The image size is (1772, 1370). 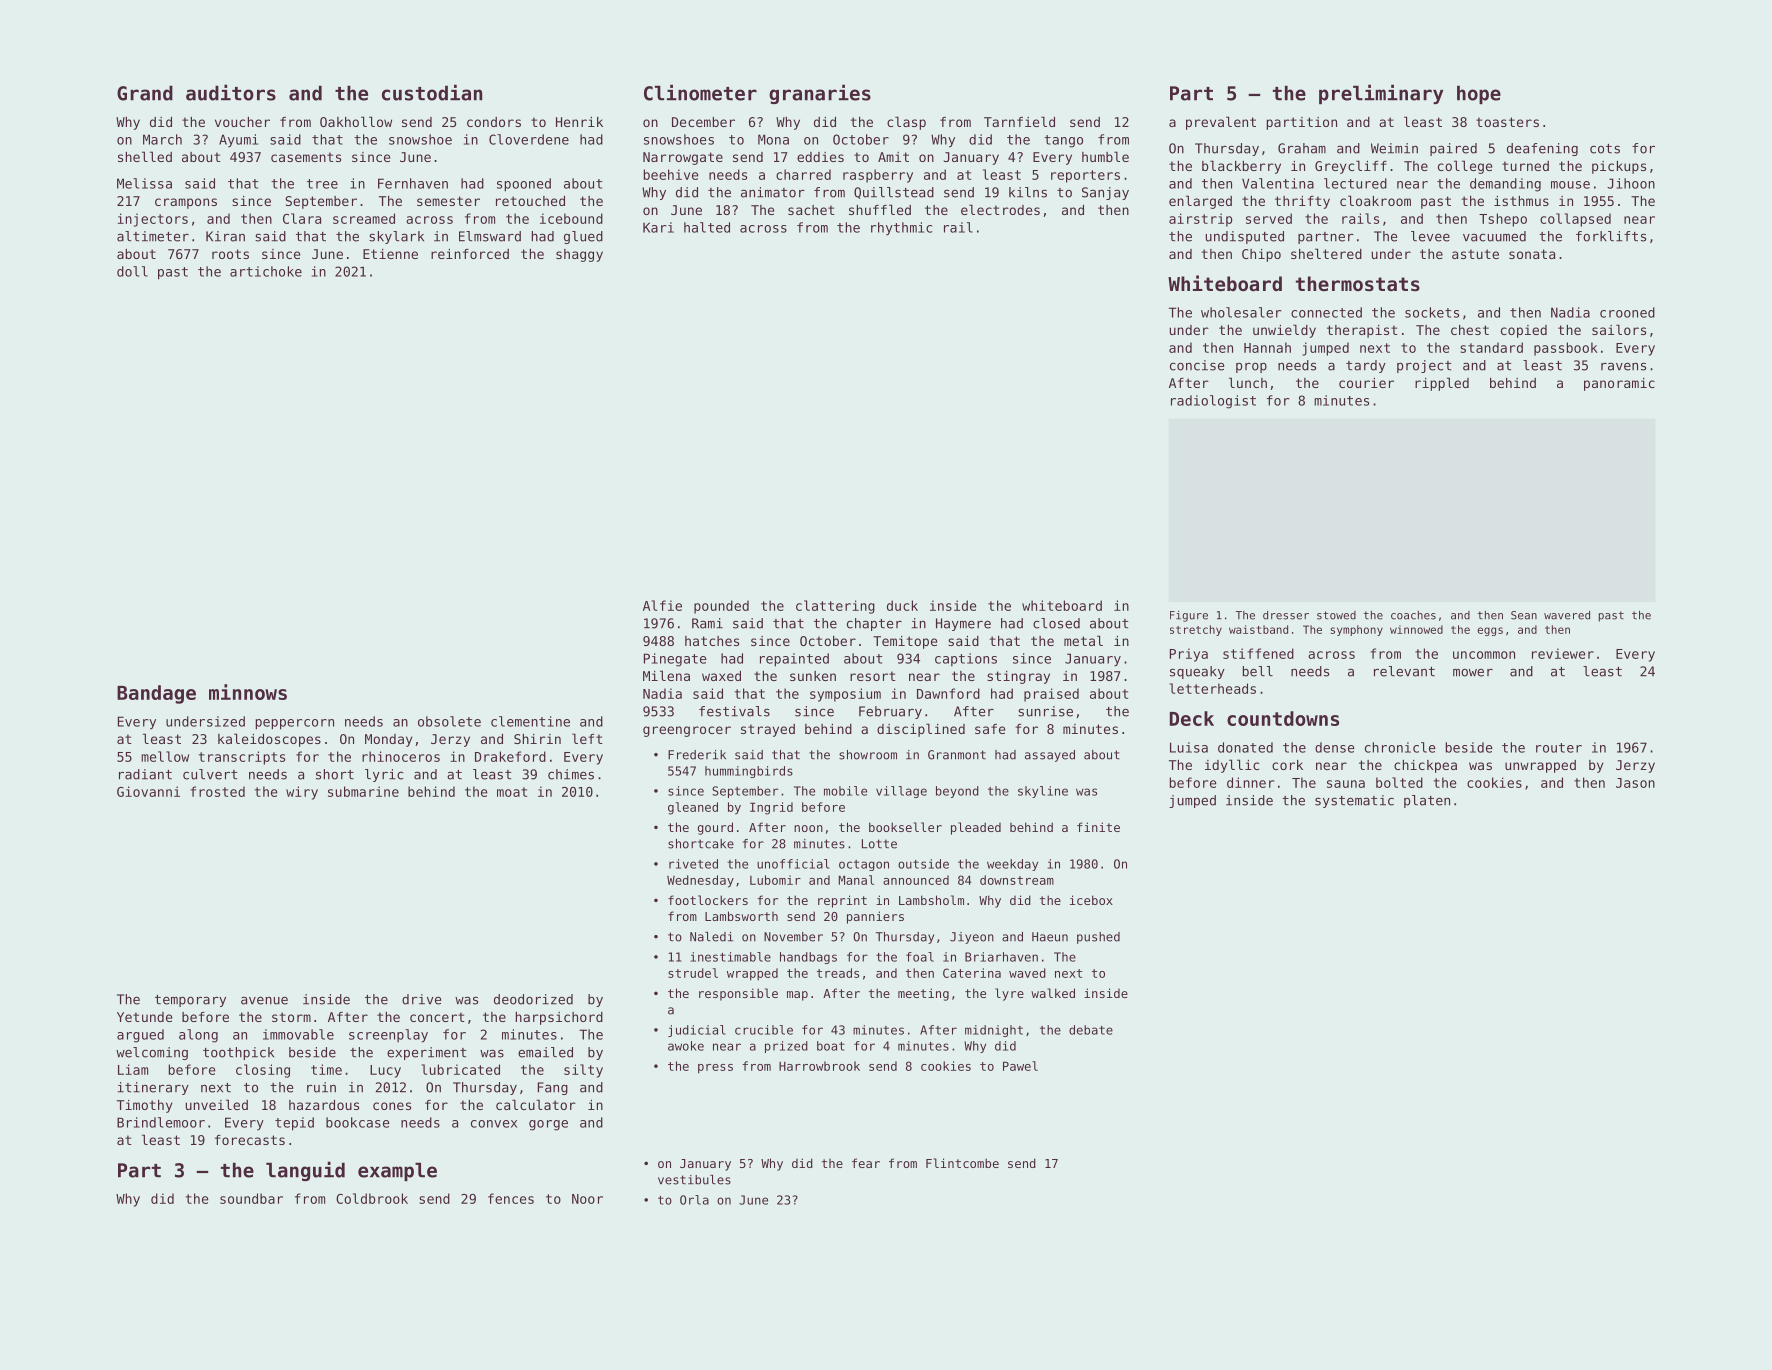 What do you see at coordinates (866, 1163) in the screenshot?
I see `fear` at bounding box center [866, 1163].
